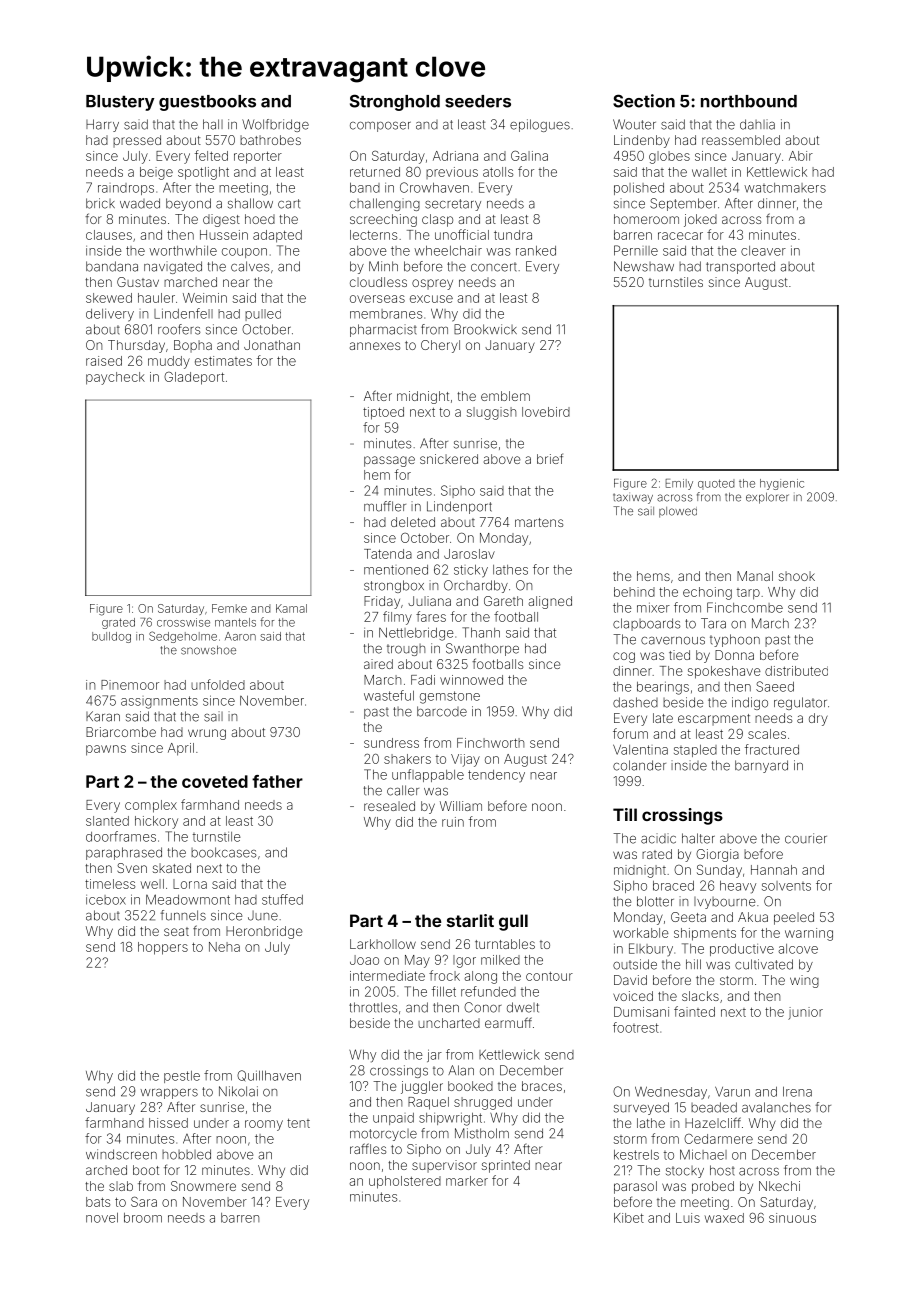 This image has height=1308, width=924. Describe the element at coordinates (757, 124) in the image. I see `dahlia` at that location.
